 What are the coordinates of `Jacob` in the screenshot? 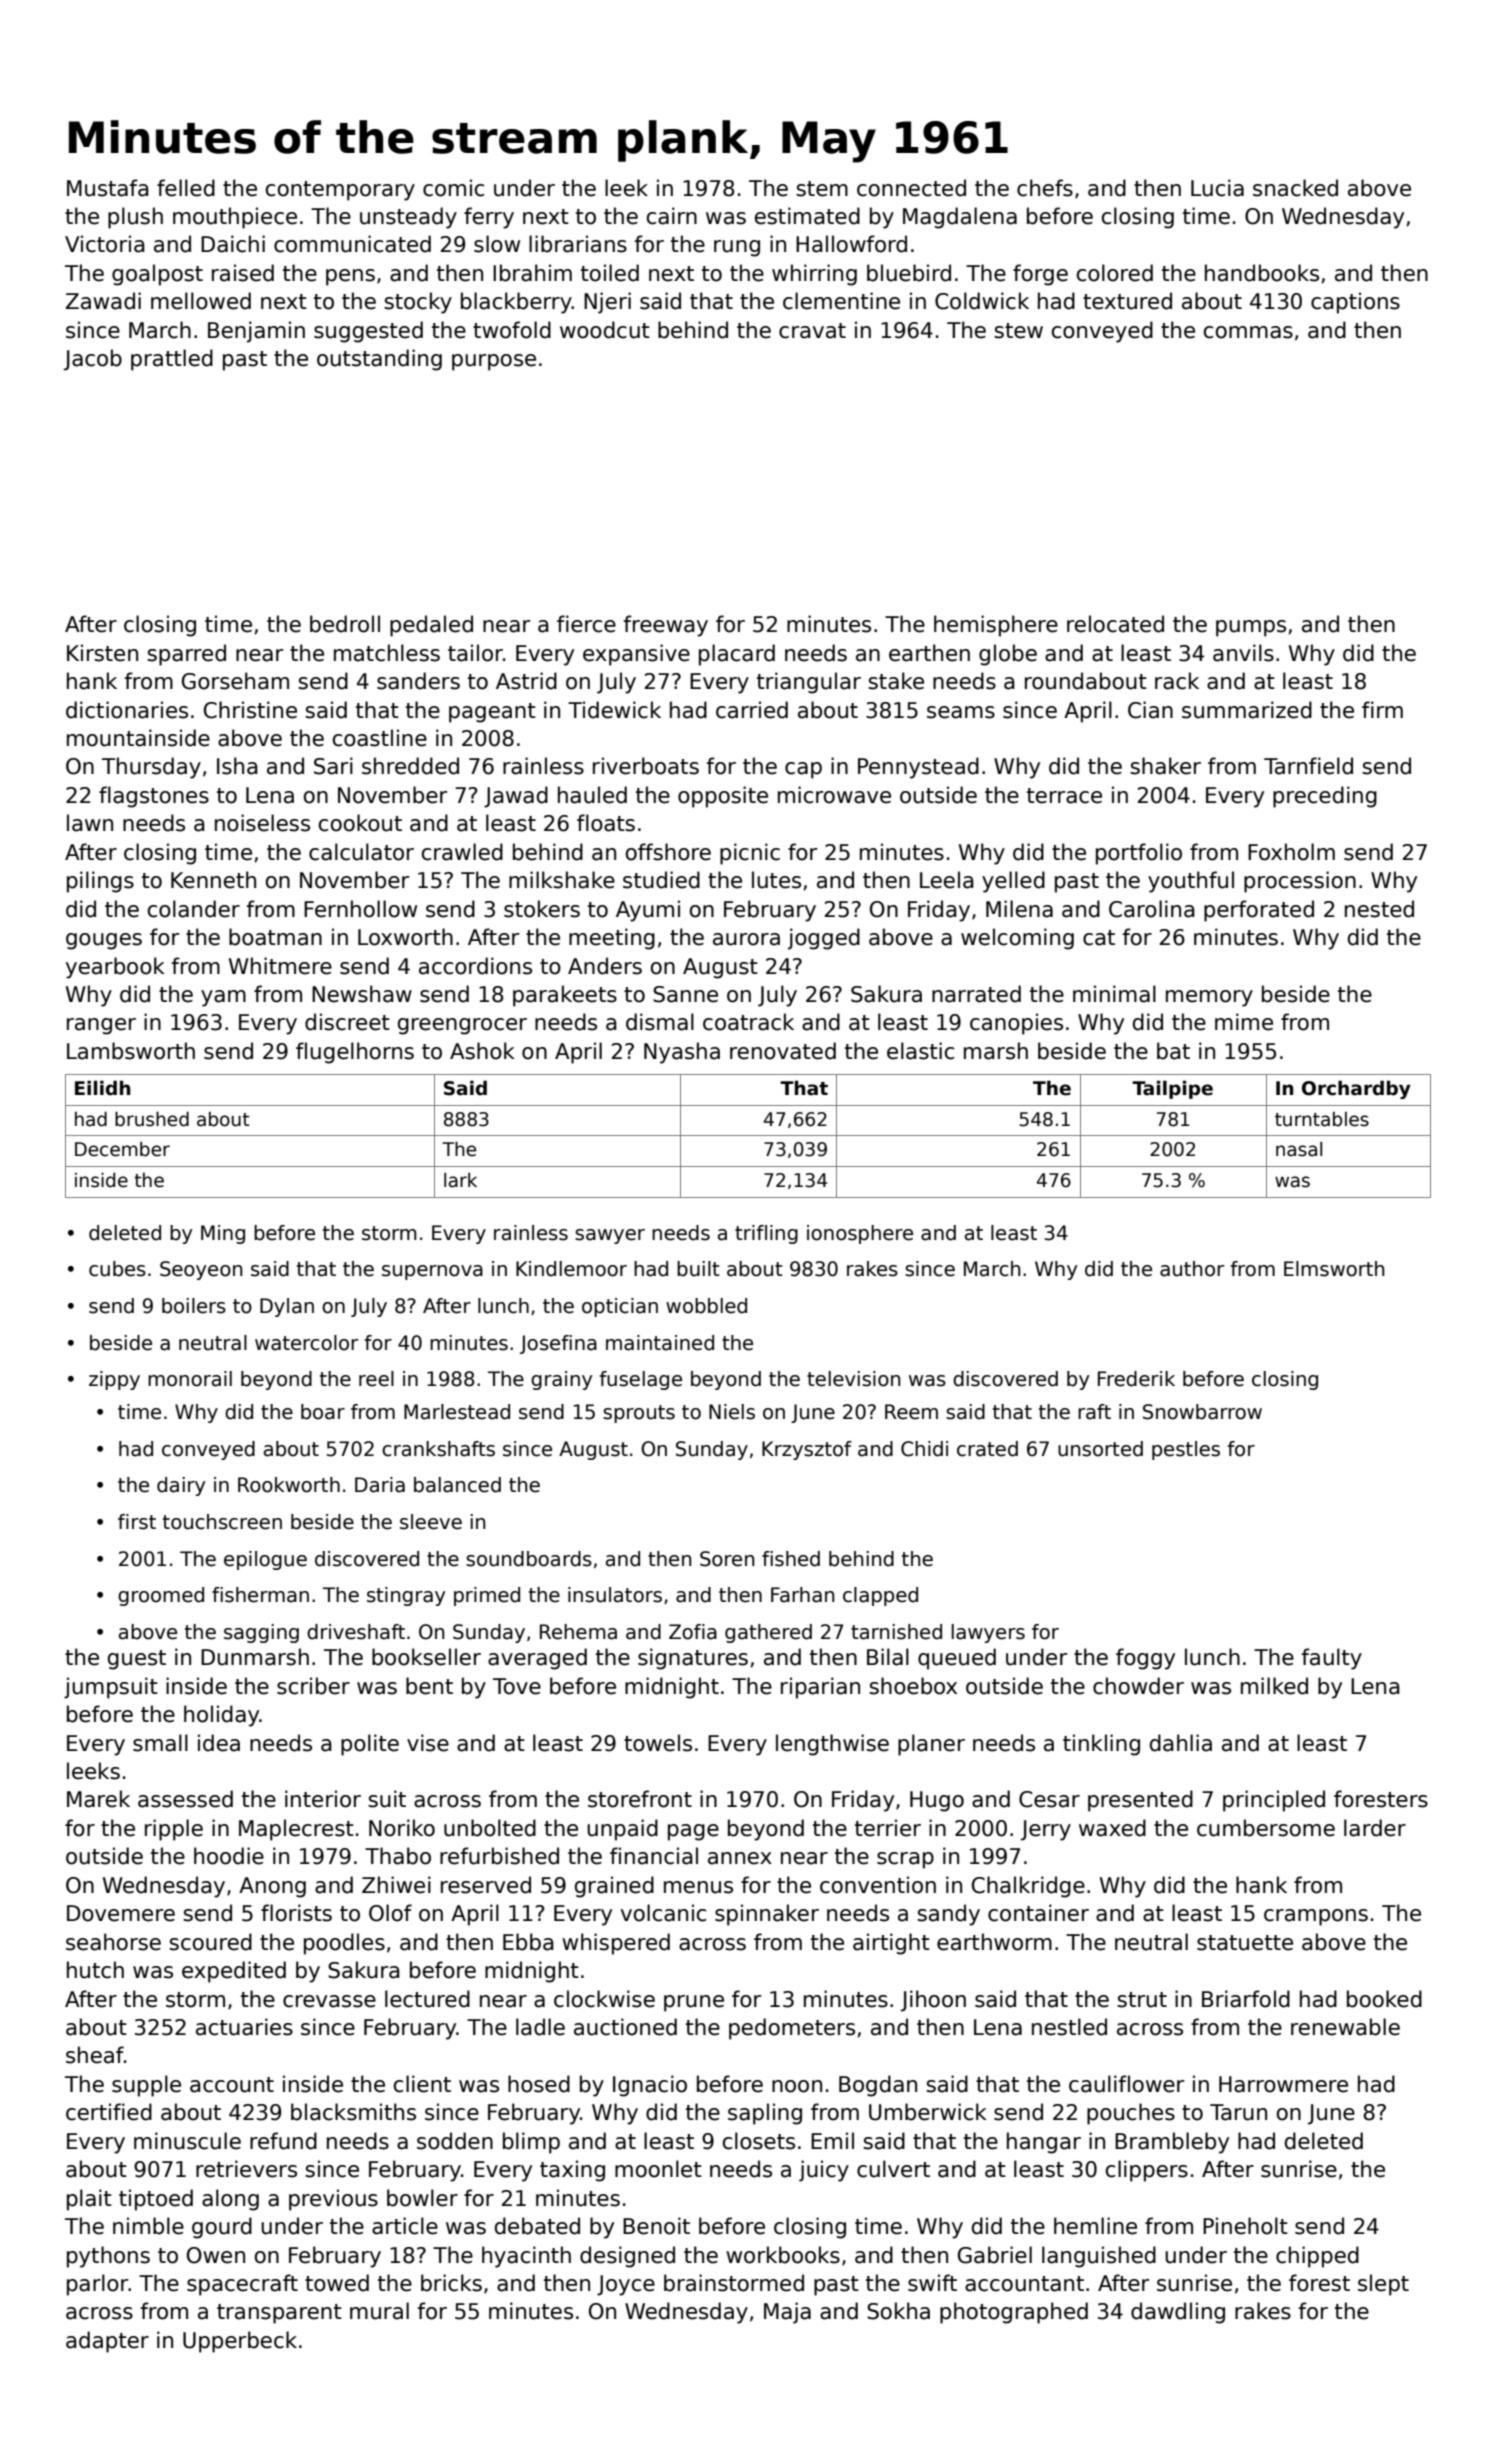 It's located at (93, 360).
